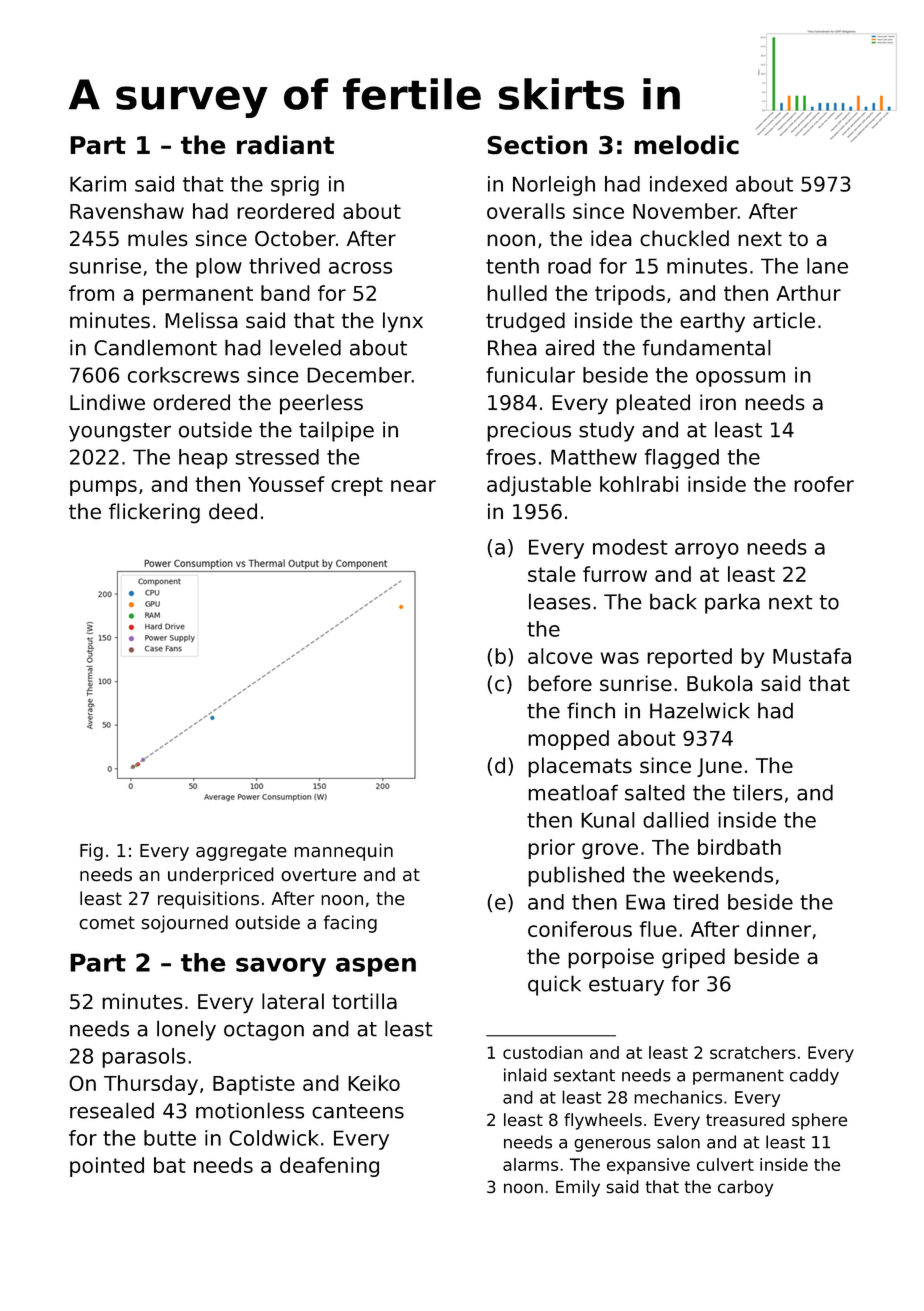  What do you see at coordinates (684, 238) in the screenshot?
I see `chuckled` at bounding box center [684, 238].
